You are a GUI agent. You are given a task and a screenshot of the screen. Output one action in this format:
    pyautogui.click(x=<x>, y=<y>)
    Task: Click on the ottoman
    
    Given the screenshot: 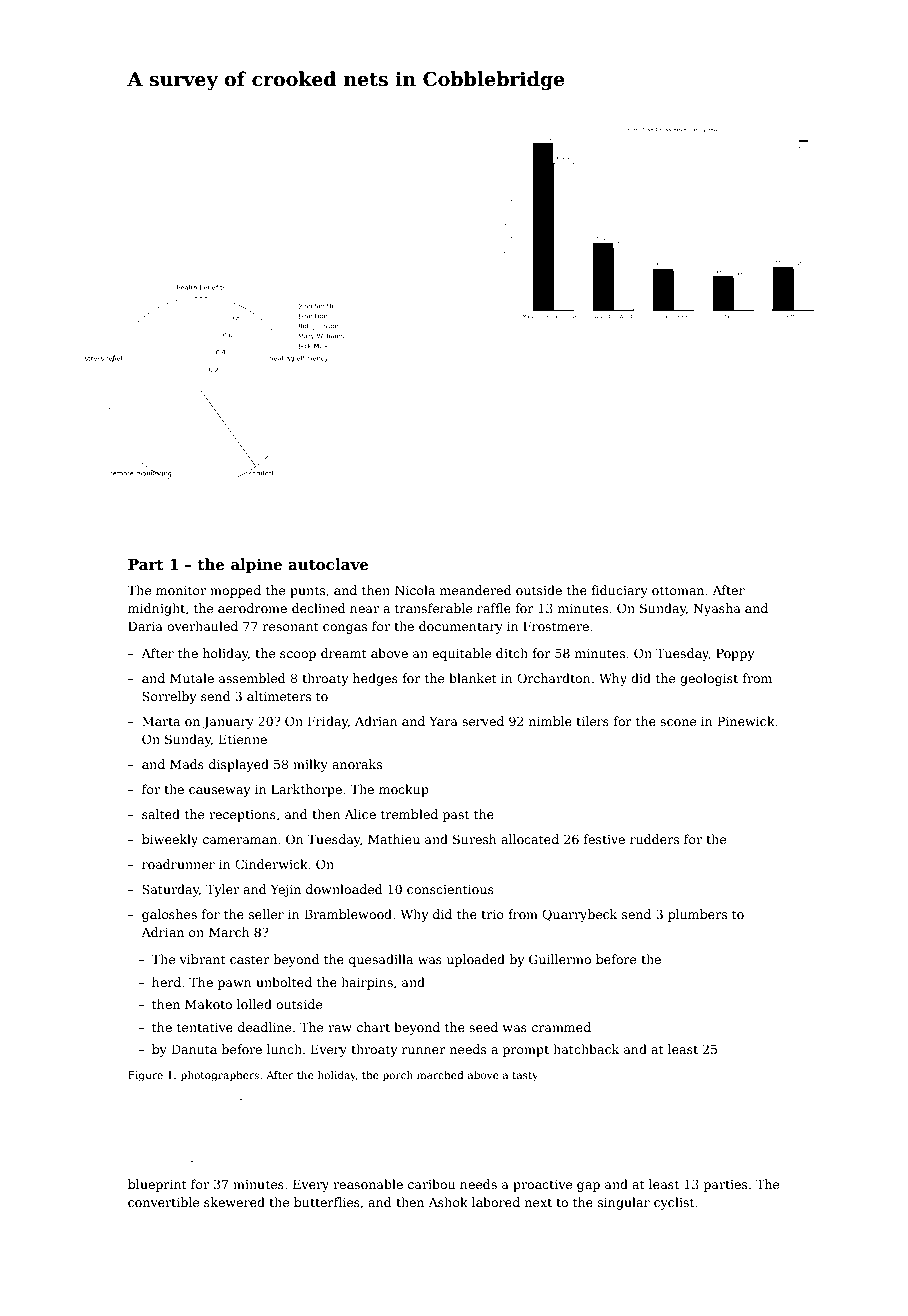 What is the action you would take?
    pyautogui.click(x=678, y=590)
